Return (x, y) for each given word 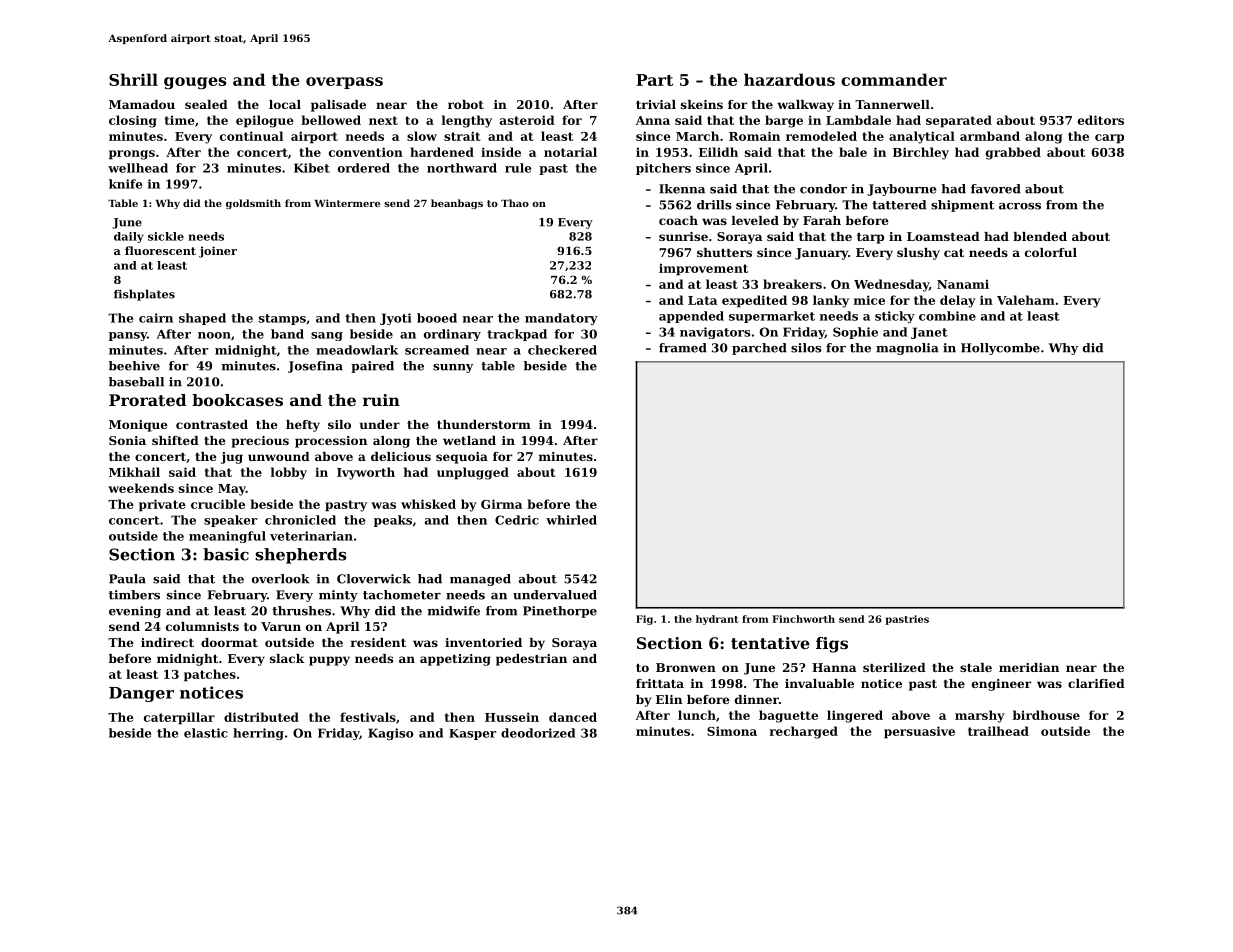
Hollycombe (1000, 349)
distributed (261, 717)
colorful (1051, 252)
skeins (702, 104)
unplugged (473, 473)
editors (1101, 120)
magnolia (907, 349)
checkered (562, 350)
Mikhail (134, 472)
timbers (134, 595)
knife (125, 184)
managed (480, 580)
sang (327, 336)
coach (678, 220)
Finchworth (803, 619)
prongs (132, 155)
